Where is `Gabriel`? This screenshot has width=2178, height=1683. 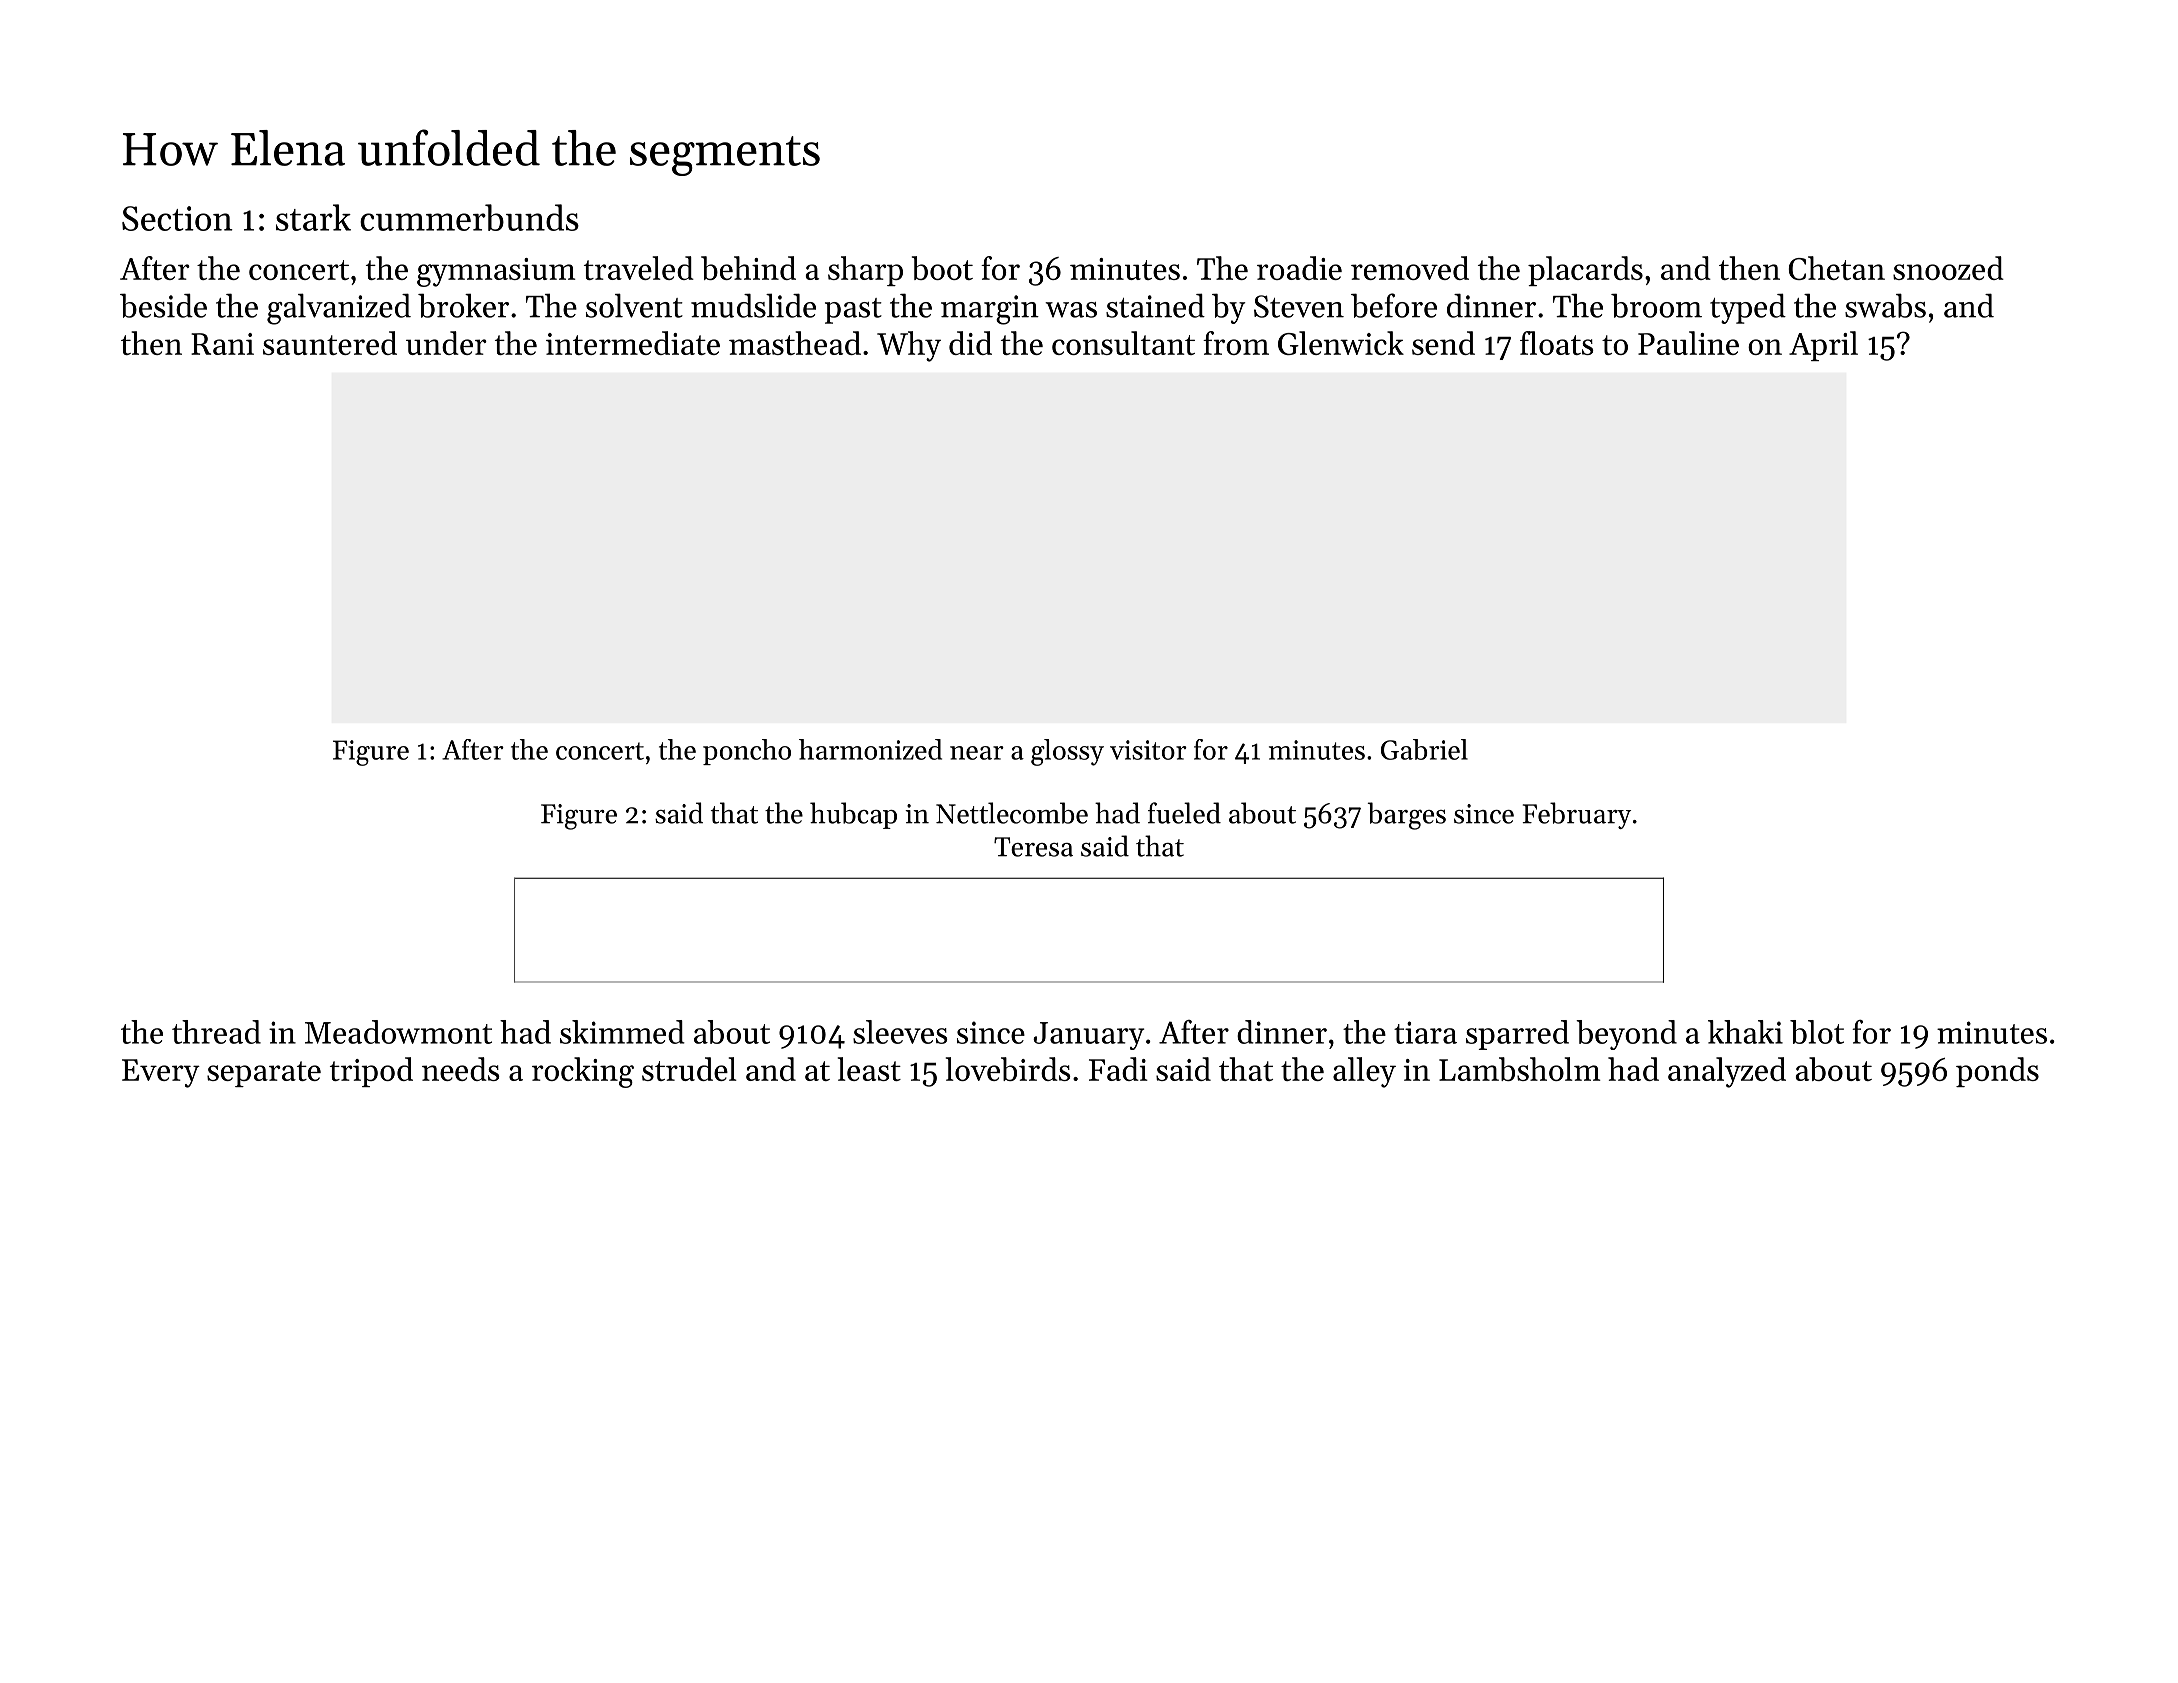 Gabriel is located at coordinates (1424, 749).
